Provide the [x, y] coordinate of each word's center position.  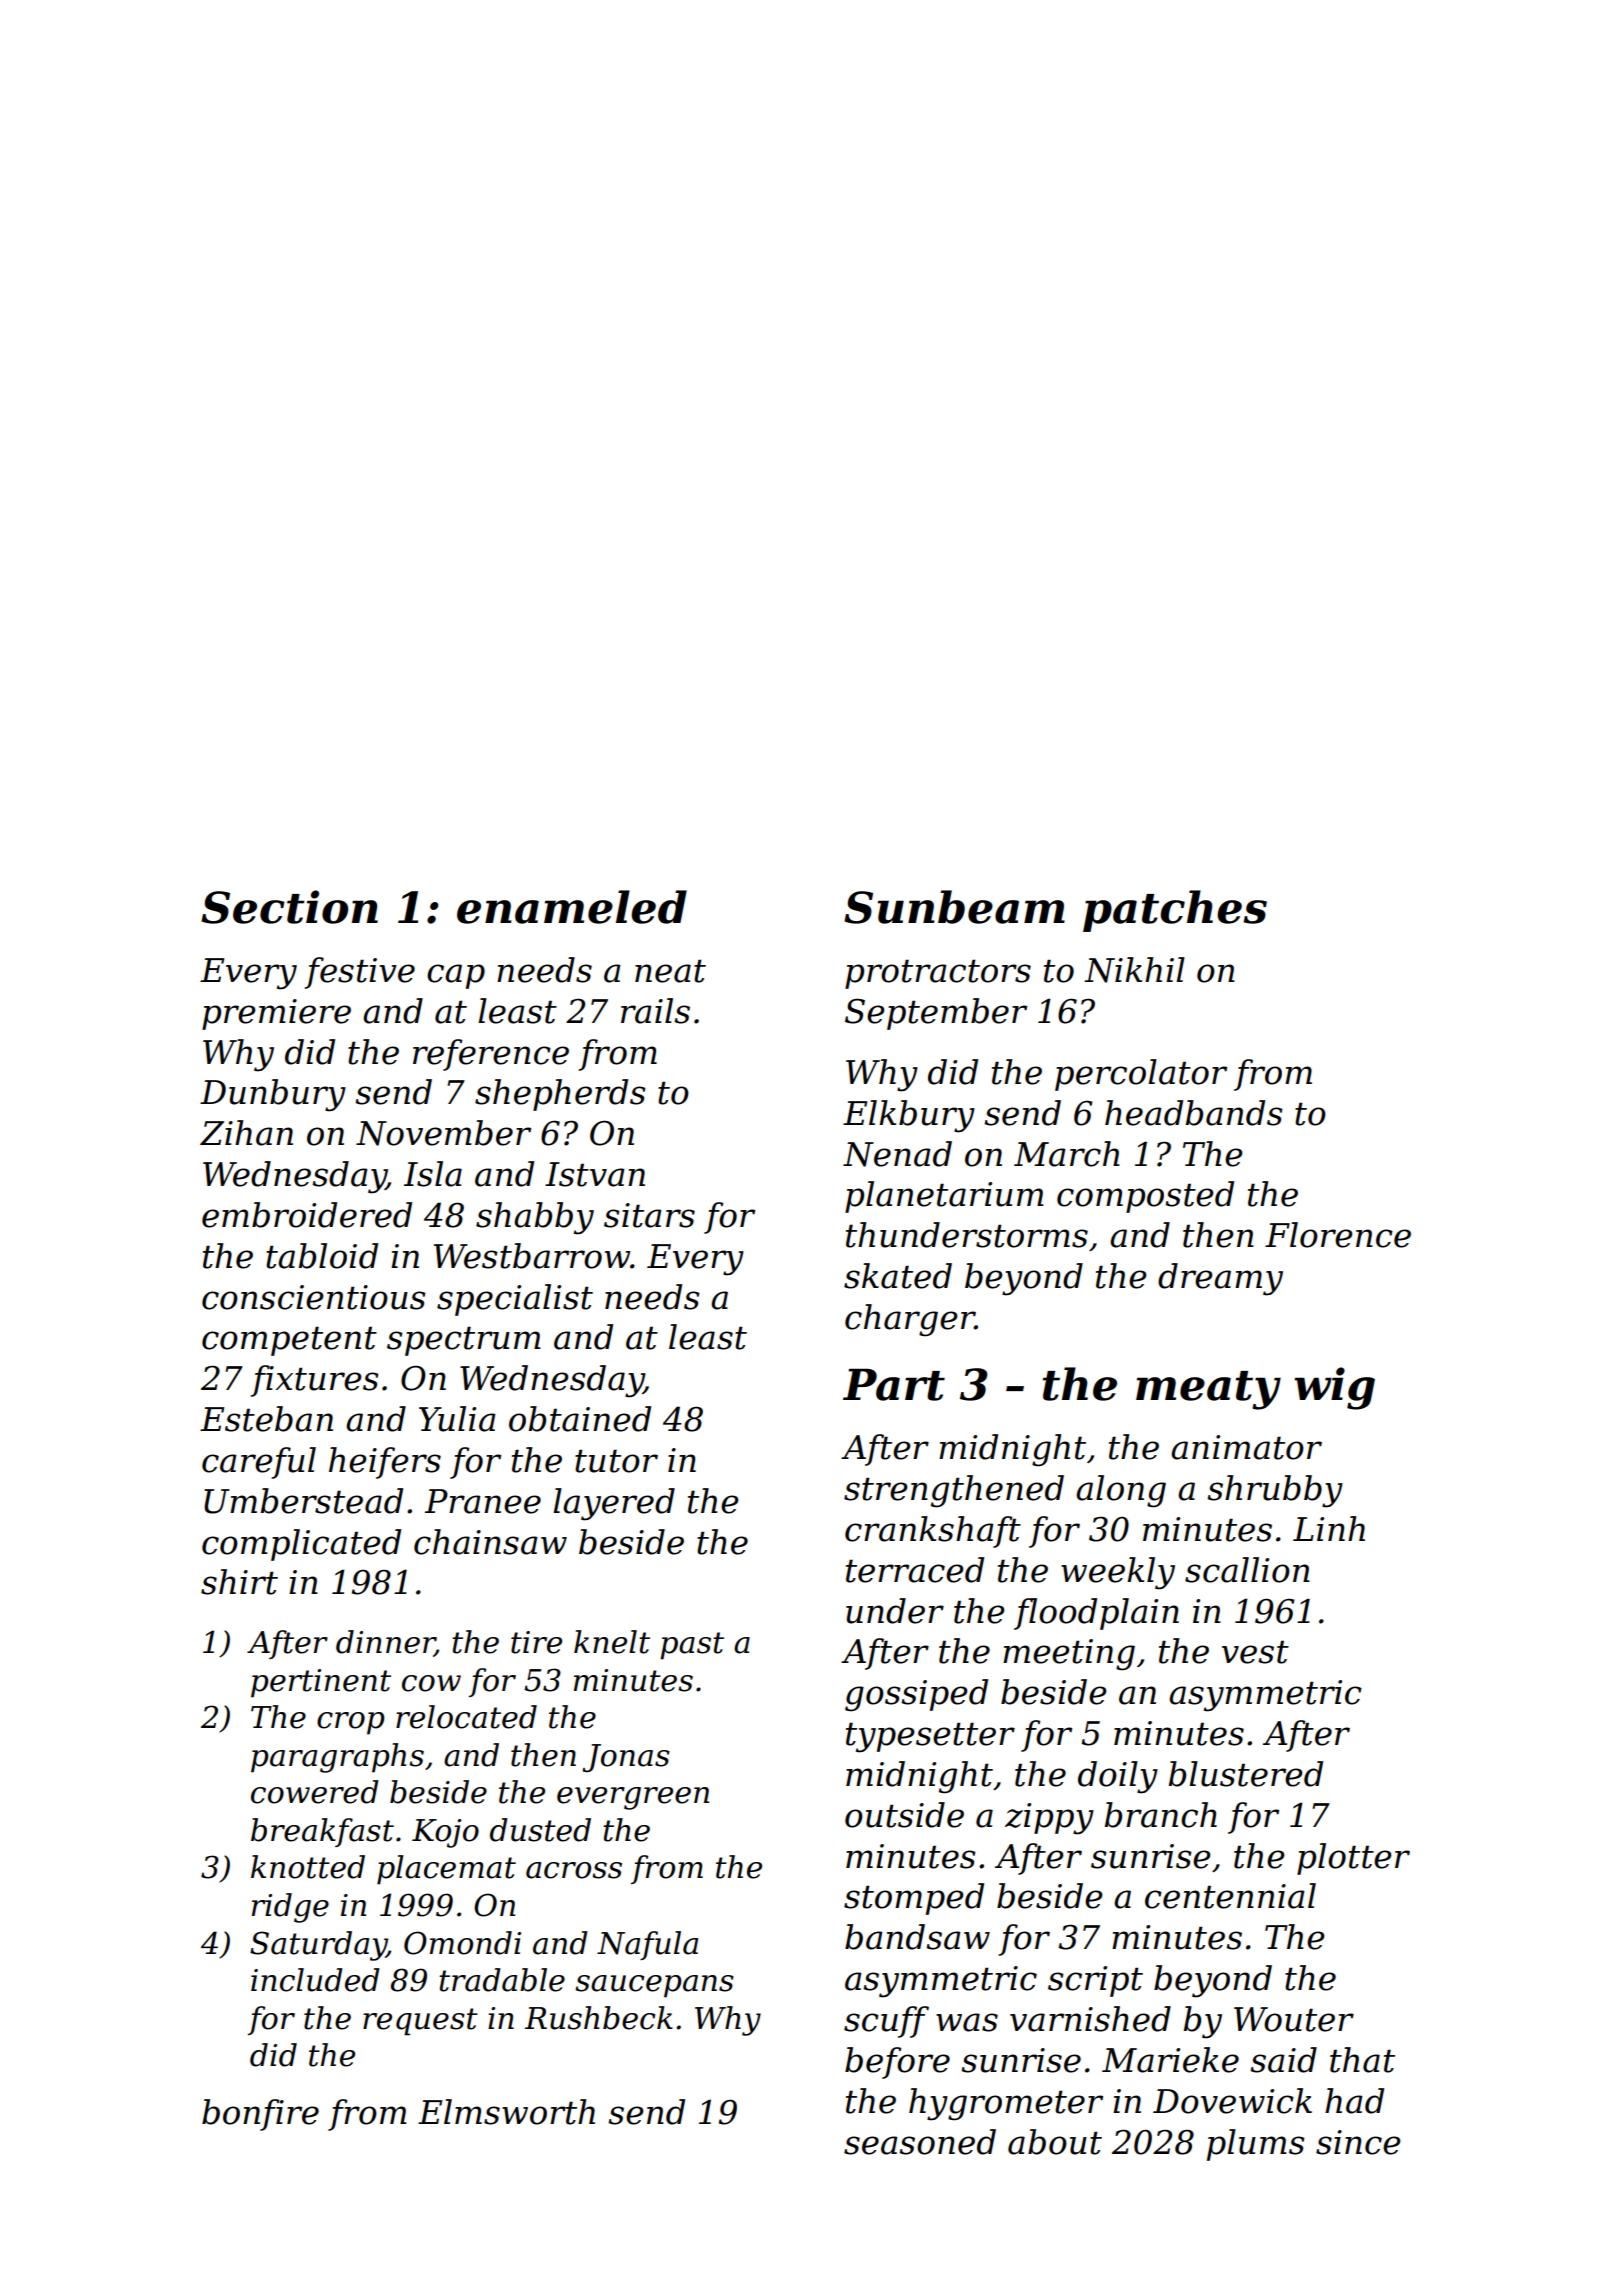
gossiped [916, 1695]
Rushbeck [599, 2018]
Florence [1338, 1235]
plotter [1353, 1859]
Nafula [647, 1945]
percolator [1141, 1075]
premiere [276, 1014]
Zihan [246, 1133]
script [1095, 1981]
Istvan [595, 1174]
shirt [239, 1582]
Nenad [897, 1154]
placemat [446, 1870]
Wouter [1294, 2019]
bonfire [260, 2115]
